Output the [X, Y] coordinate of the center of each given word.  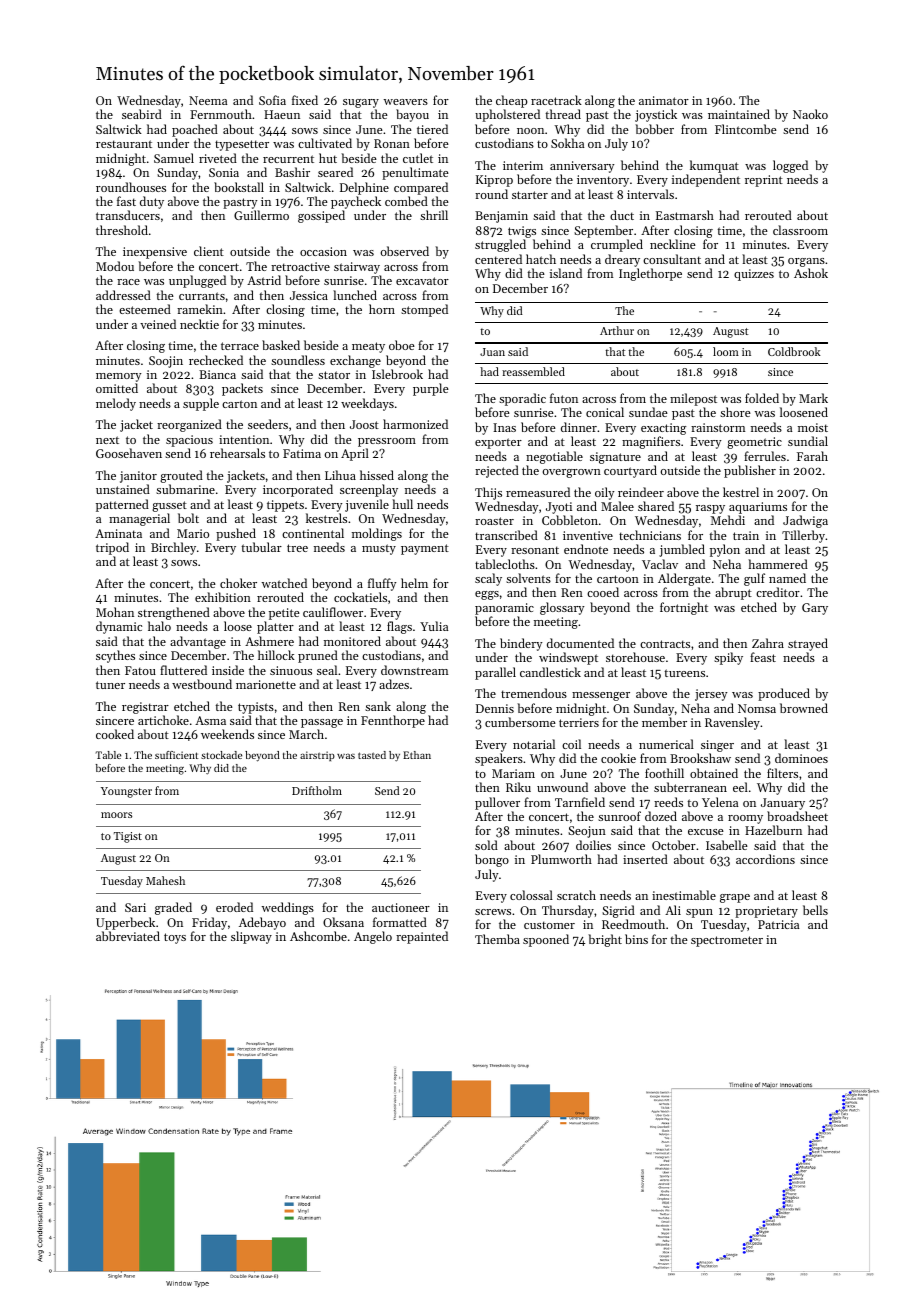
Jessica [309, 295]
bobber [654, 129]
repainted [422, 937]
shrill [434, 215]
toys [175, 938]
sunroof [619, 816]
